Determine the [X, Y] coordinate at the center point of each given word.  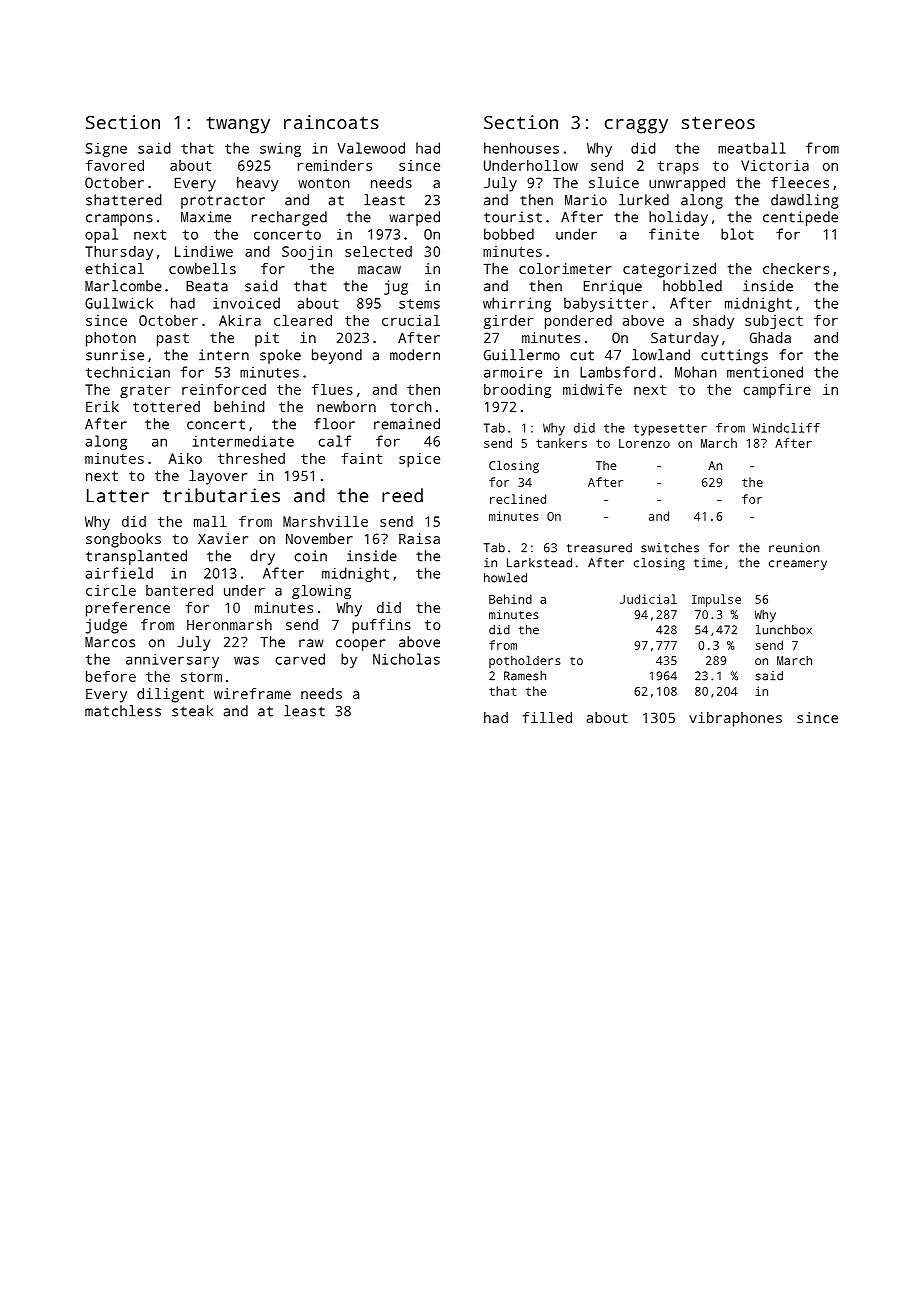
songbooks [123, 540]
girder [509, 322]
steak [192, 711]
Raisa [419, 538]
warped [414, 218]
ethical [114, 268]
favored [115, 165]
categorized [669, 270]
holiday [678, 218]
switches [670, 548]
